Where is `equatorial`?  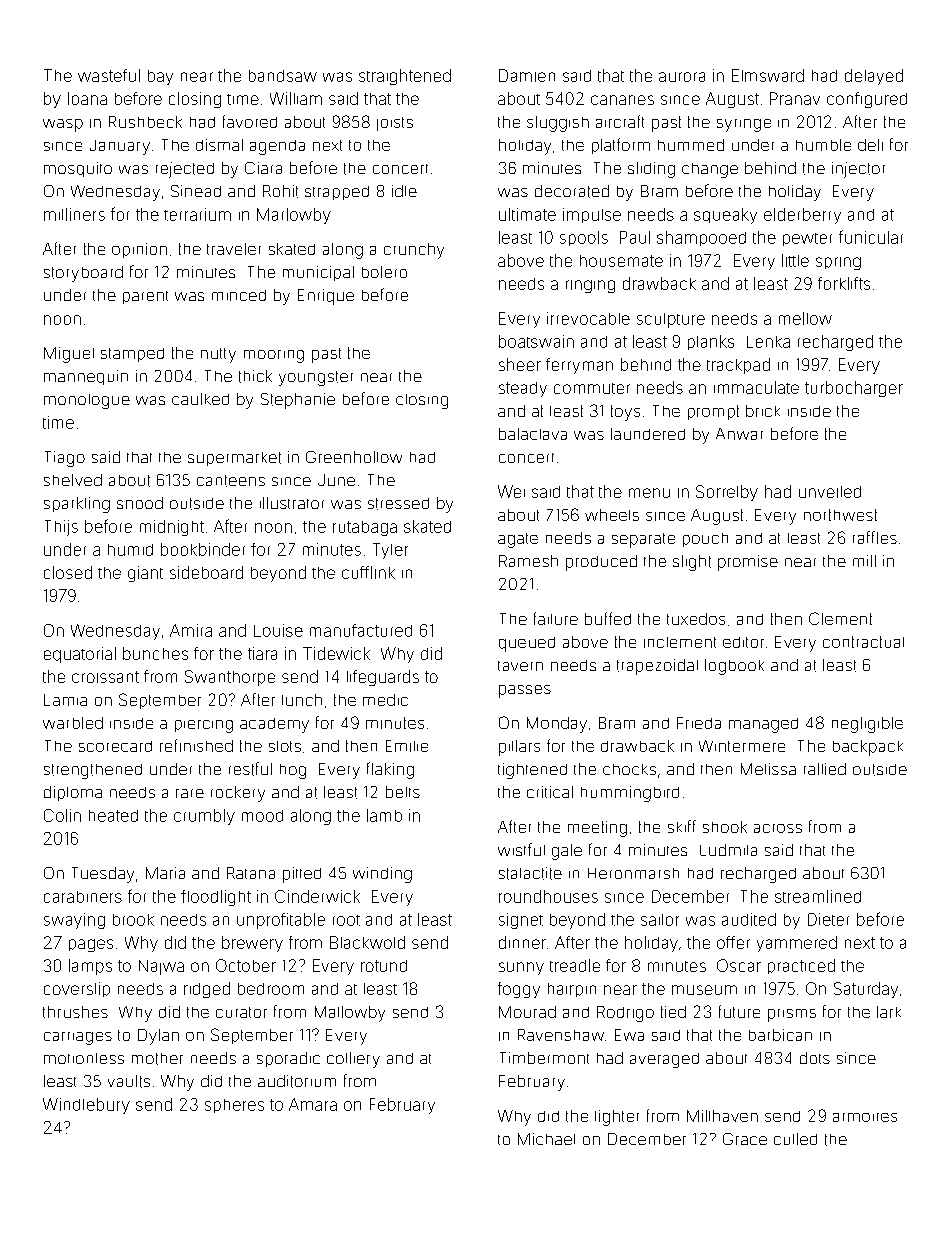
equatorial is located at coordinates (80, 655).
